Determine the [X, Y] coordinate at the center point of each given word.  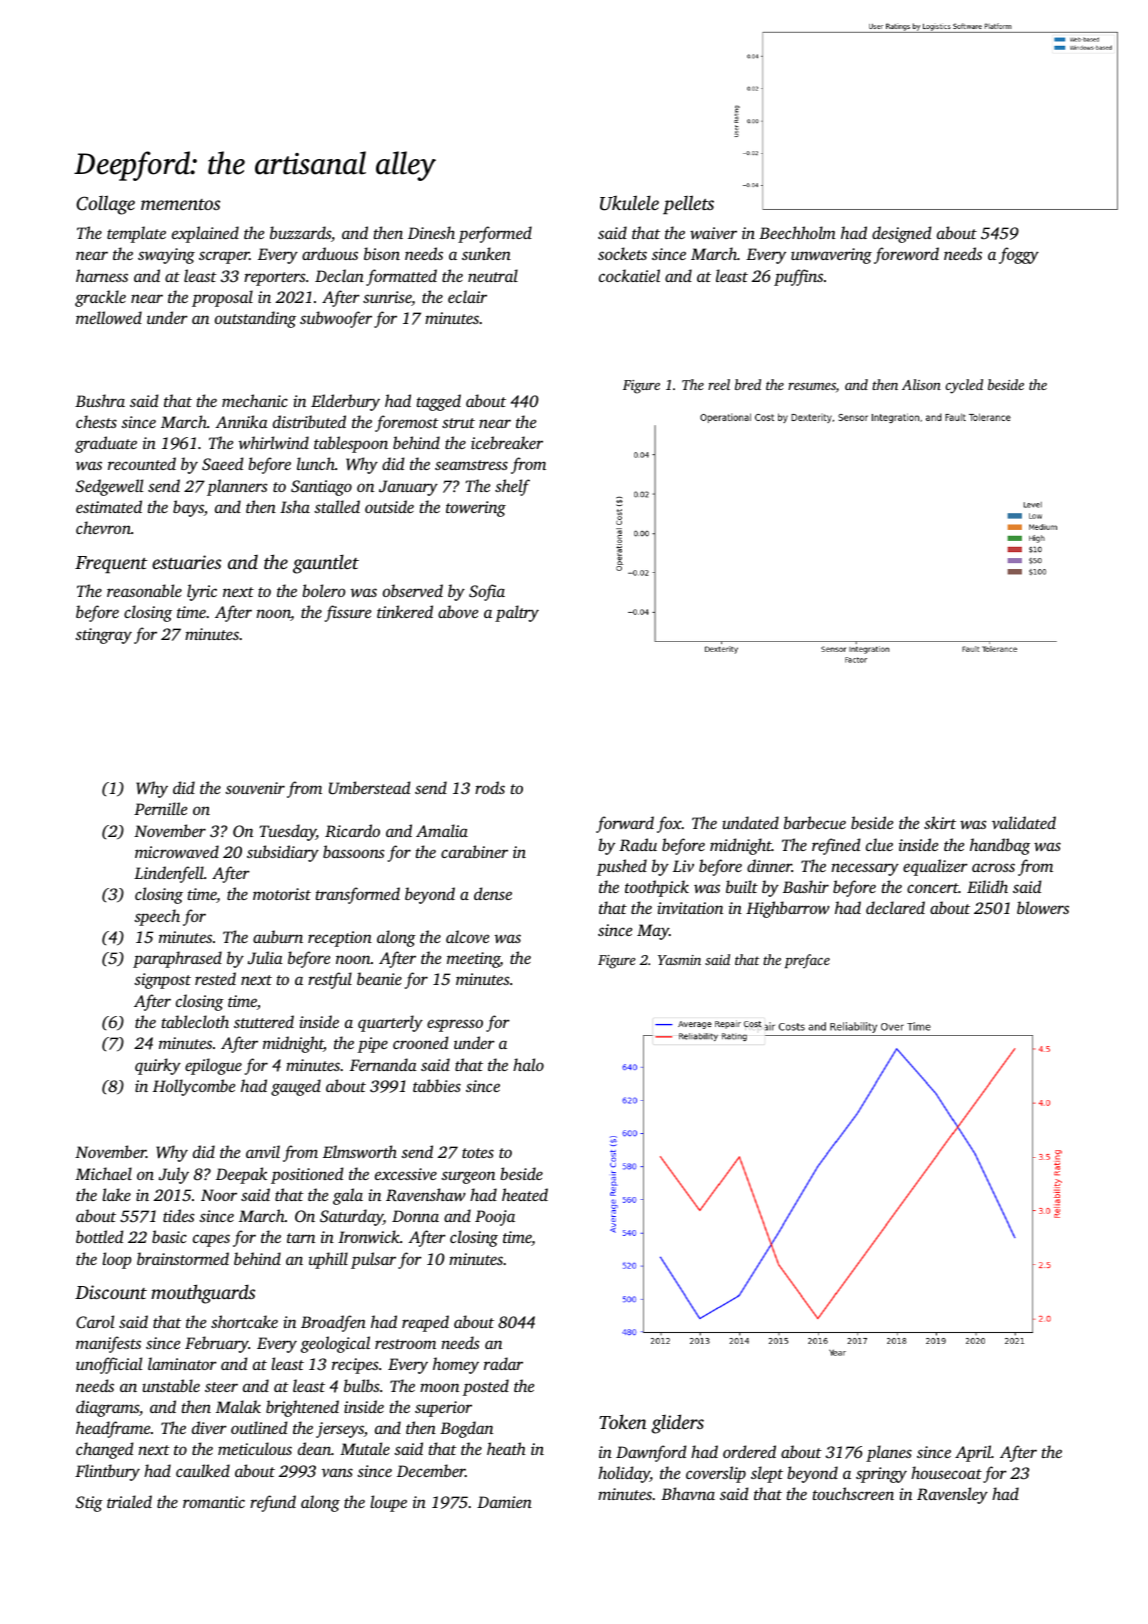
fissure [348, 613]
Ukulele [629, 203]
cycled [964, 386]
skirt [940, 822]
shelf [512, 487]
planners [237, 487]
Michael [103, 1173]
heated [525, 1194]
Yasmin [679, 960]
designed [902, 234]
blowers [1043, 907]
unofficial [109, 1365]
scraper [224, 257]
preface [807, 961]
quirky [158, 1066]
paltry [517, 613]
